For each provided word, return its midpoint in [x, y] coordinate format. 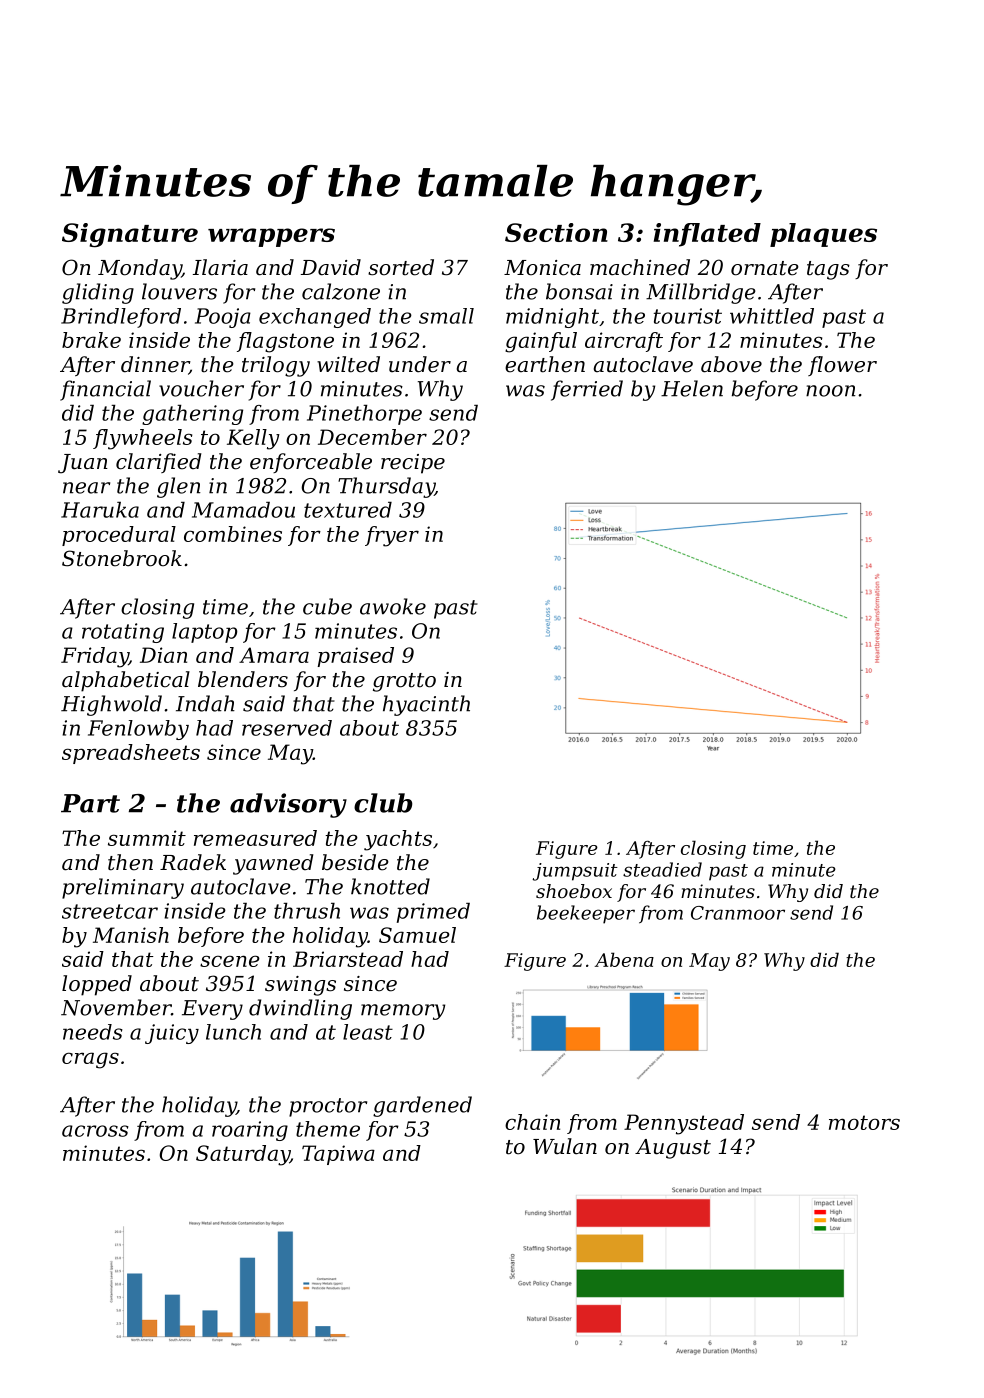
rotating [123, 633]
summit [147, 838]
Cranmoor [738, 913]
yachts [398, 840]
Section [556, 232]
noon [831, 391]
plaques [823, 235]
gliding [98, 293]
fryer [392, 536]
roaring [250, 1131]
